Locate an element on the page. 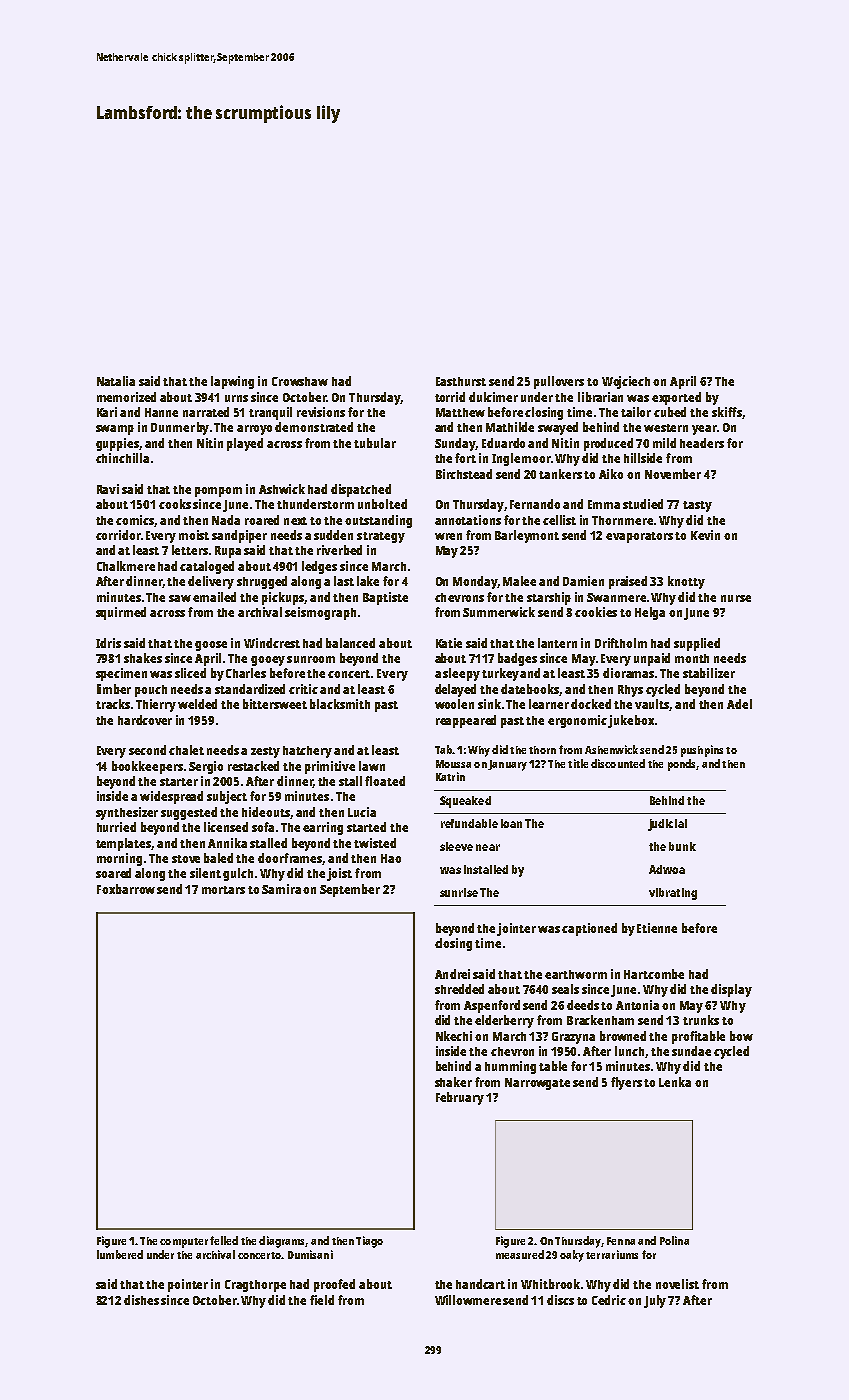  joist is located at coordinates (339, 874).
